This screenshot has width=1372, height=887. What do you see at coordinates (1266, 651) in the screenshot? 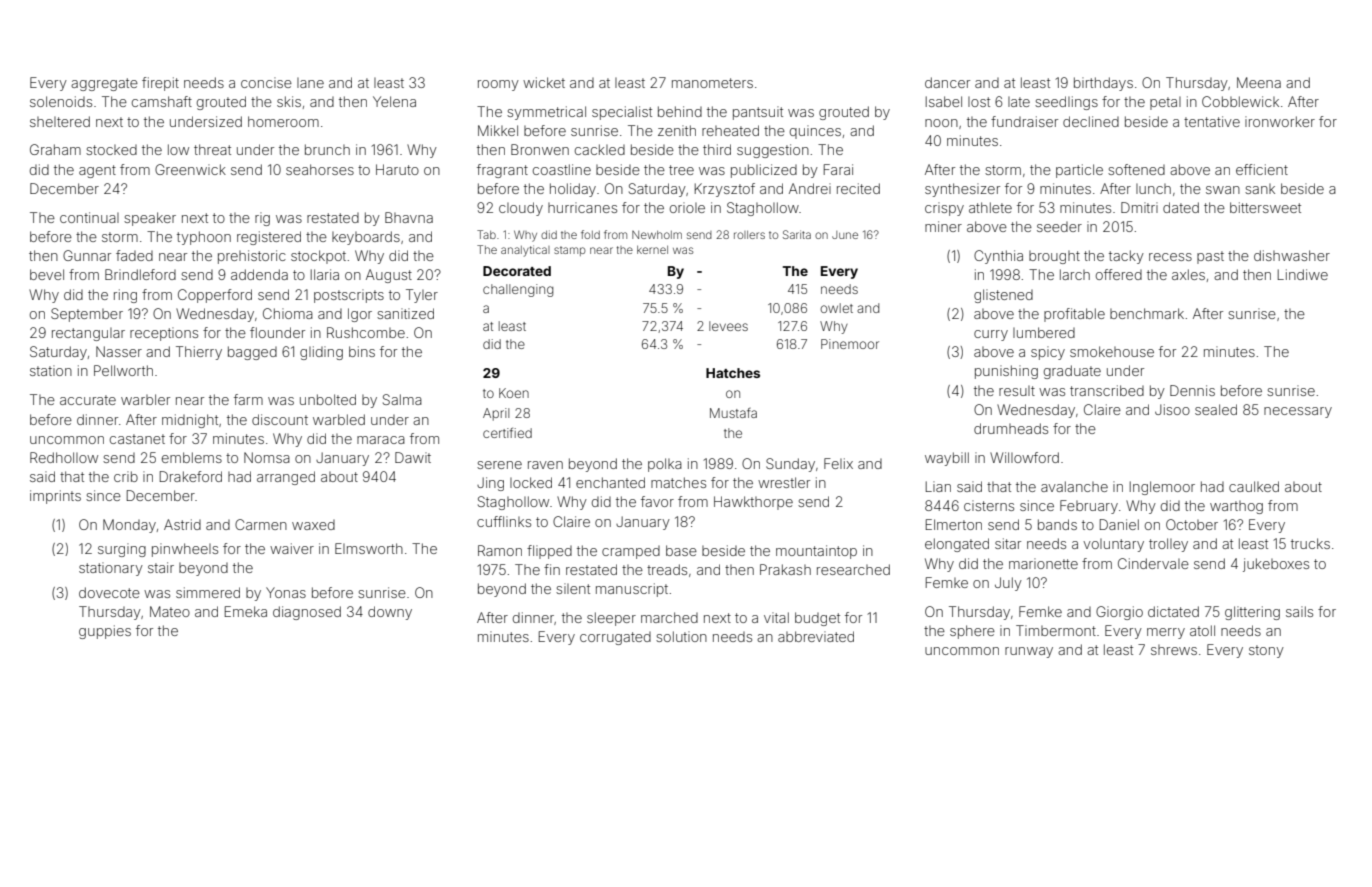
I see `stony` at bounding box center [1266, 651].
